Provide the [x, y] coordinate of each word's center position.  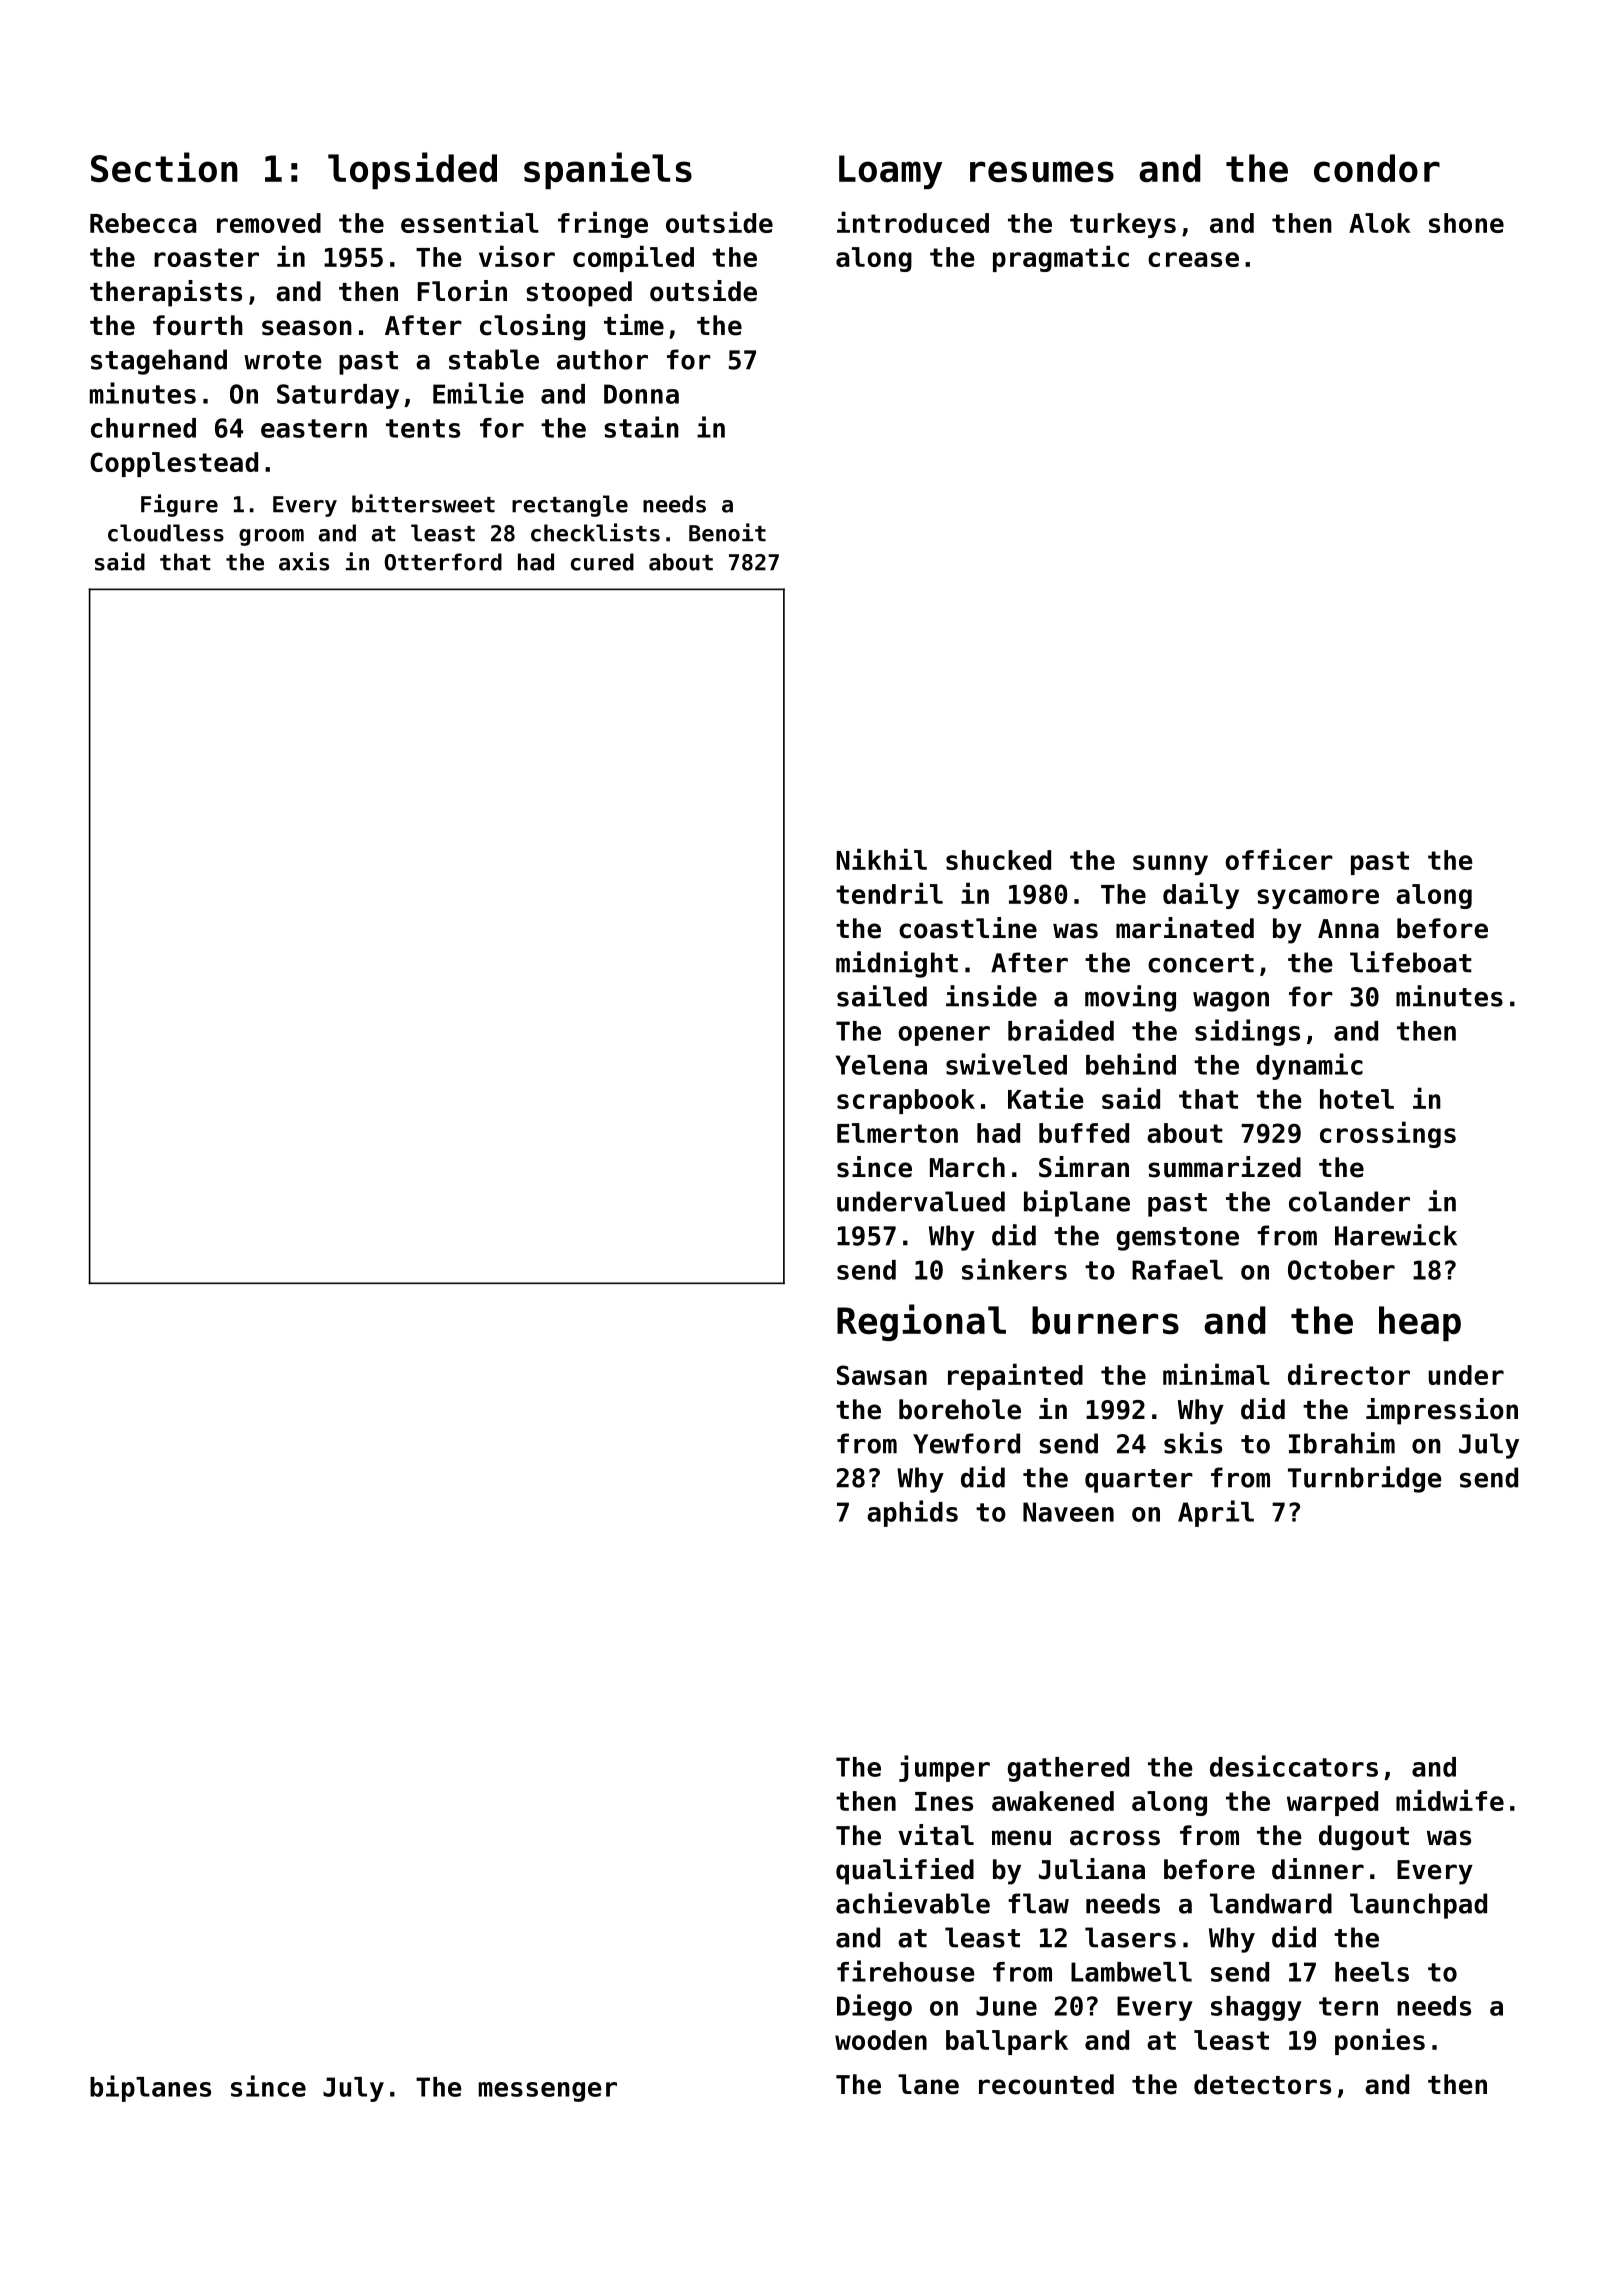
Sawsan [882, 1375]
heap [1420, 1323]
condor [1377, 168]
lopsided [412, 170]
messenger [548, 2092]
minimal [1216, 1374]
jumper [944, 1768]
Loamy [890, 172]
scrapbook [906, 1101]
